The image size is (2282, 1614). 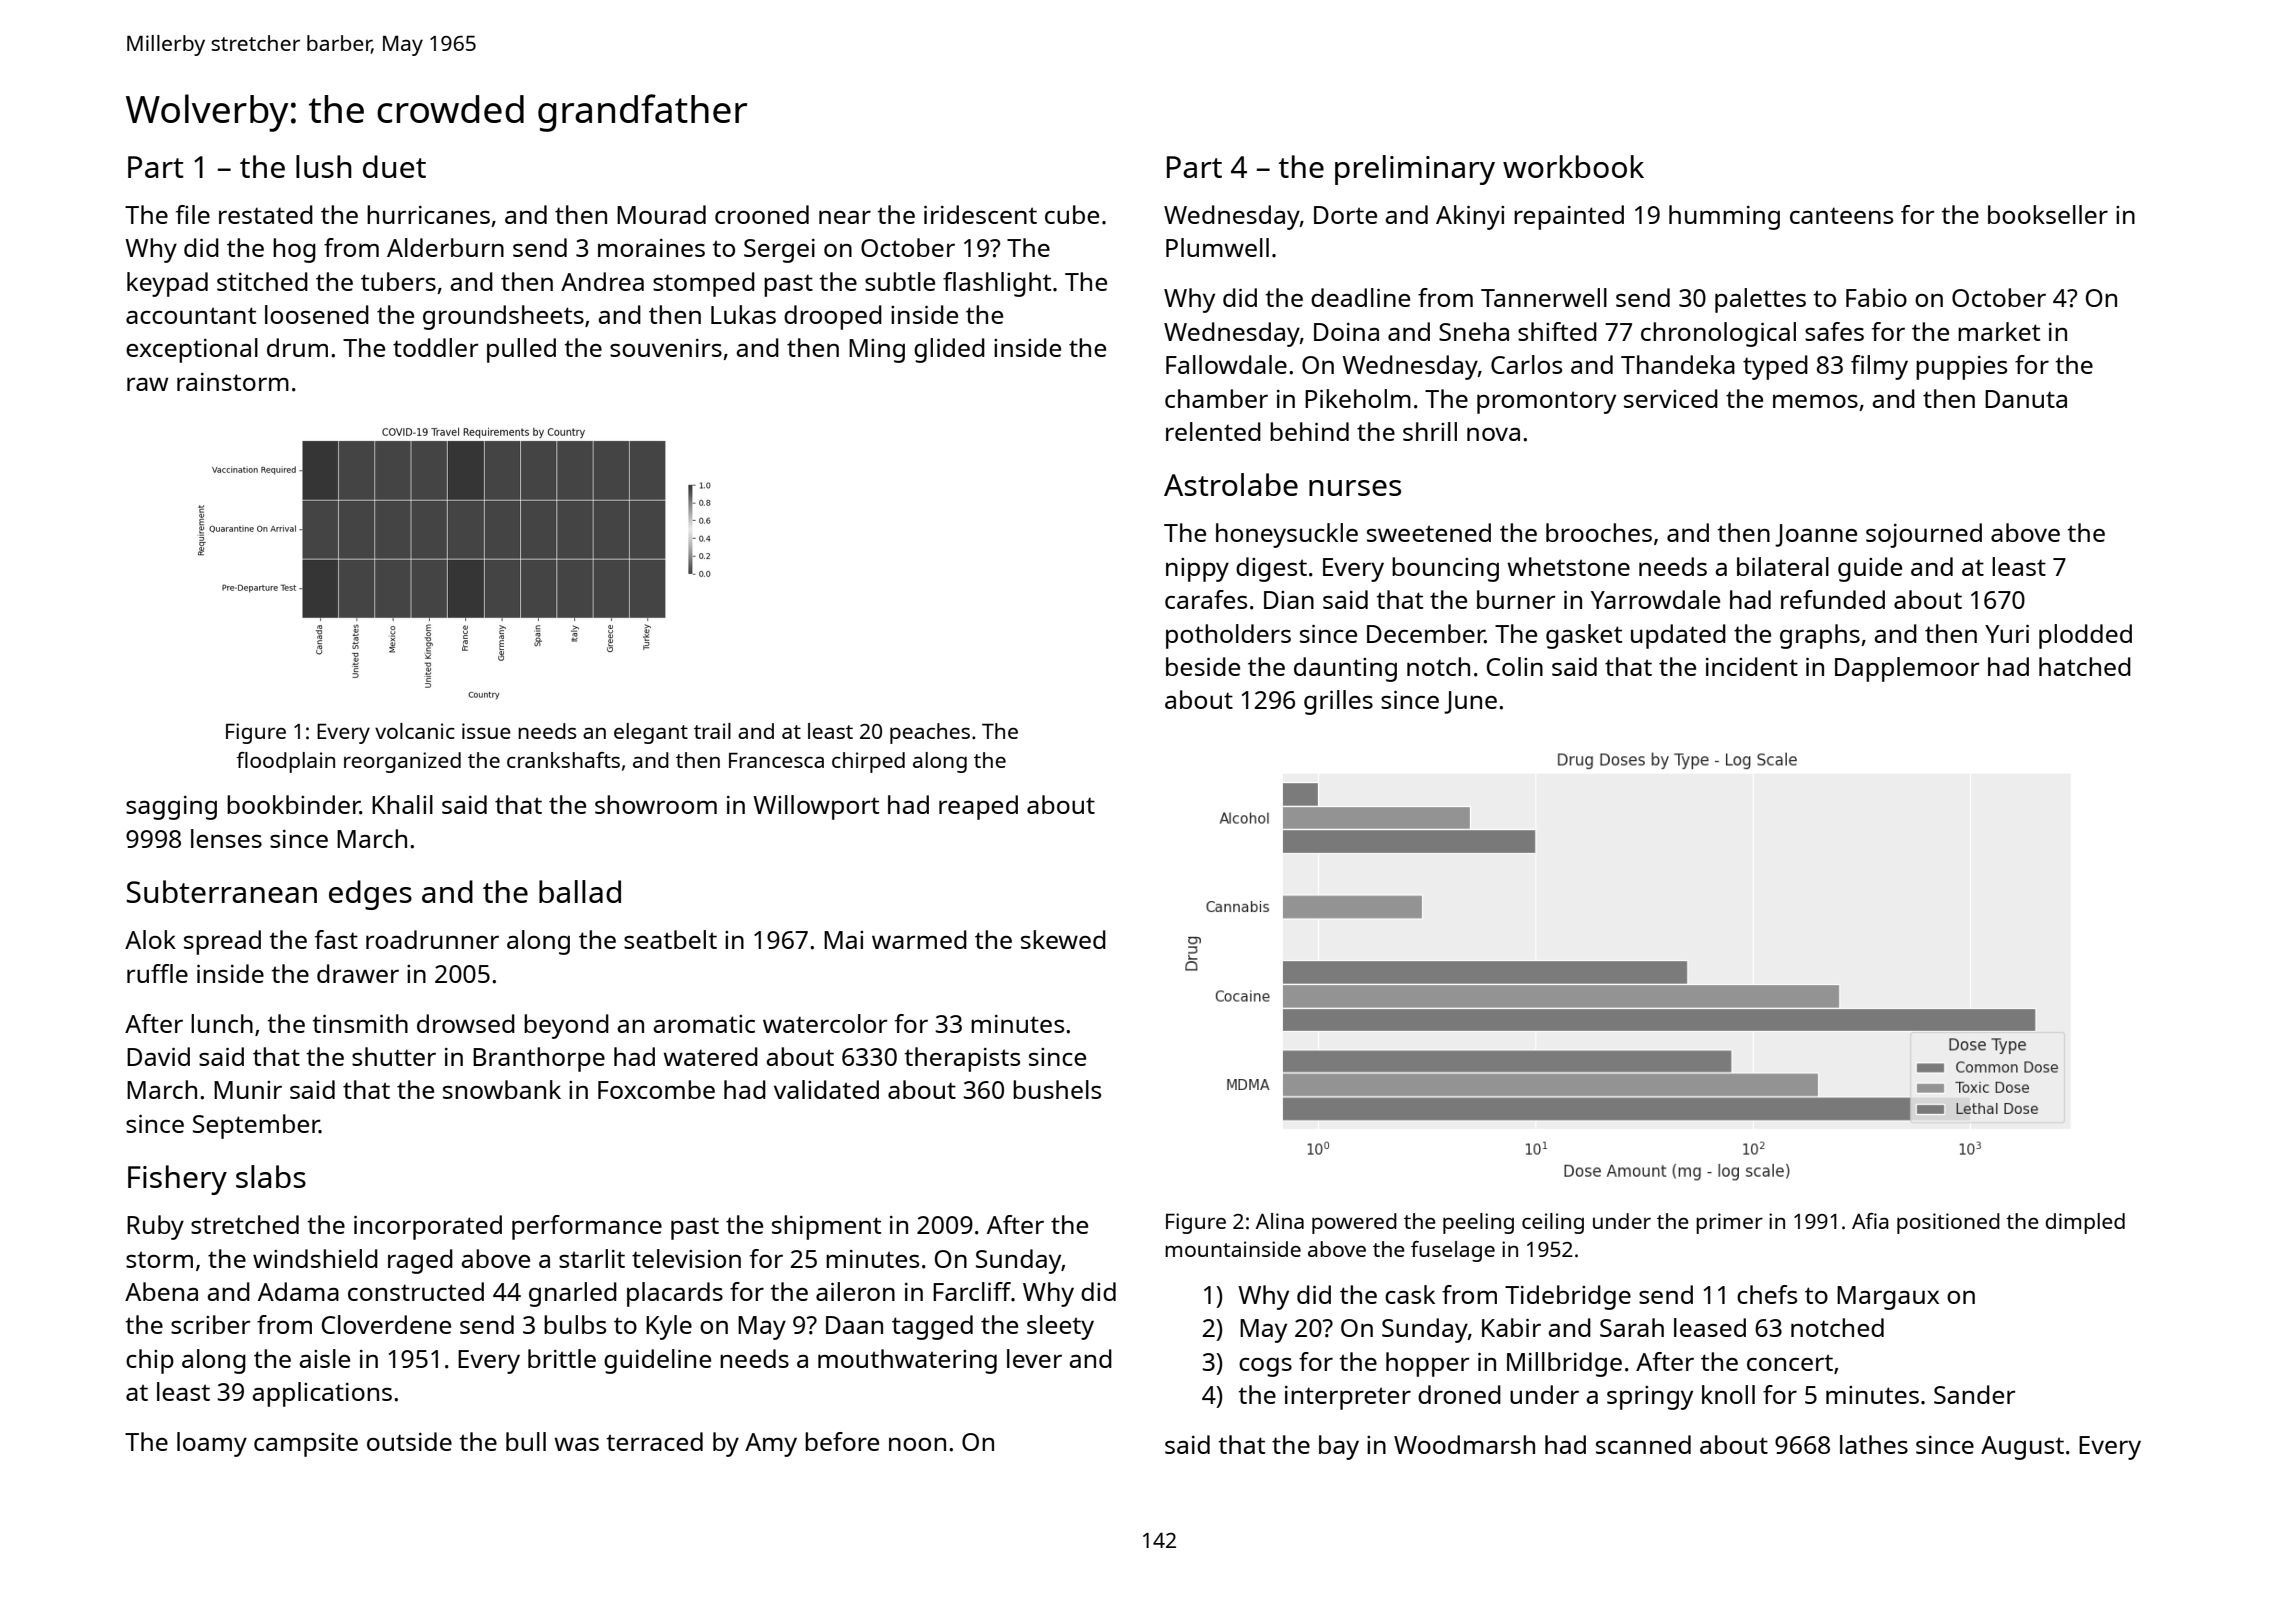 What do you see at coordinates (1841, 215) in the page?
I see `canteens` at bounding box center [1841, 215].
